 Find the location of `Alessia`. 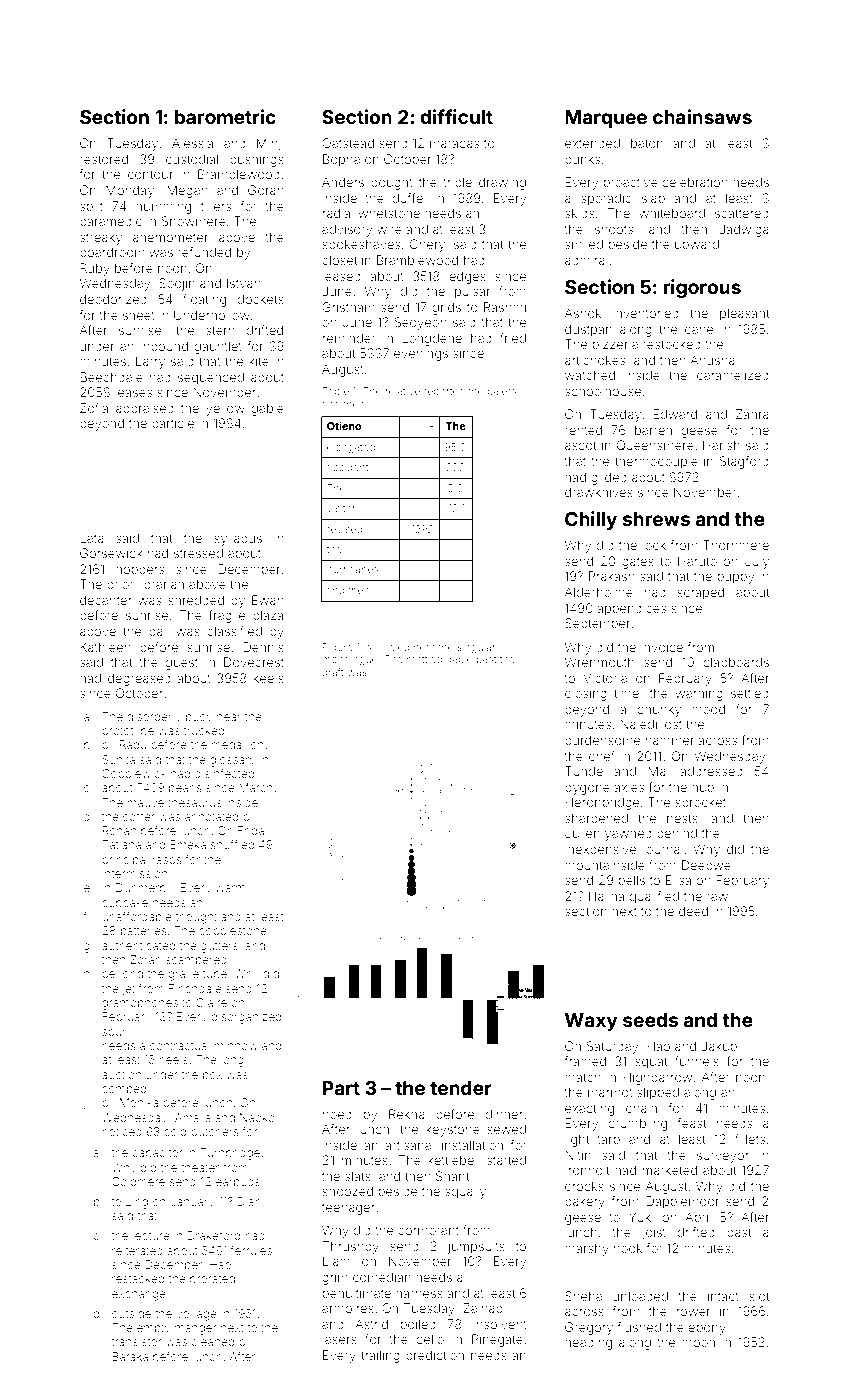

Alessia is located at coordinates (192, 143).
